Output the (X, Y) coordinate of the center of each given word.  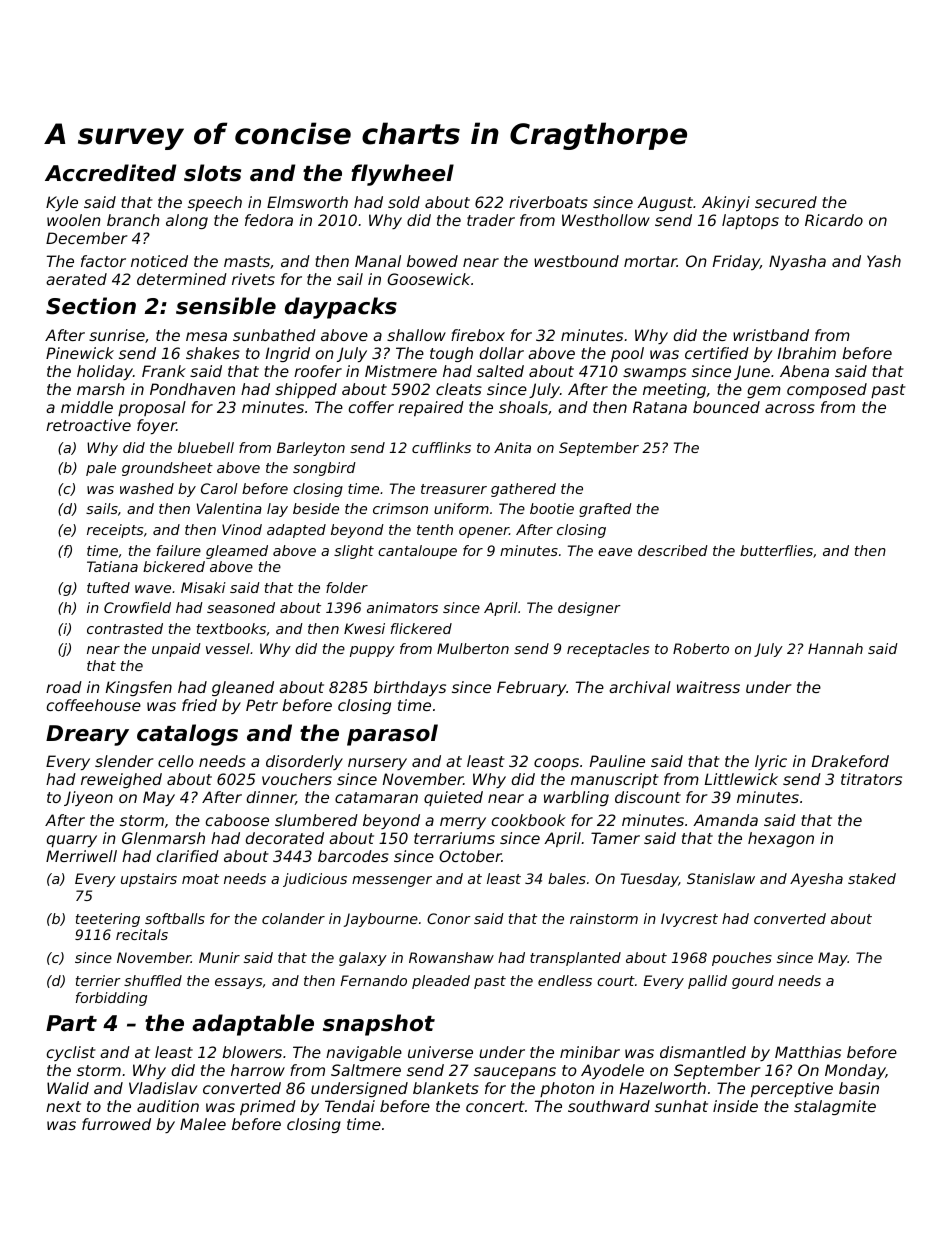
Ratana (660, 407)
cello (176, 761)
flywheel (402, 175)
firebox (478, 335)
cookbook (529, 820)
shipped (306, 390)
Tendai (350, 1106)
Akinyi (726, 203)
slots (212, 173)
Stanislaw (721, 878)
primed (268, 1107)
